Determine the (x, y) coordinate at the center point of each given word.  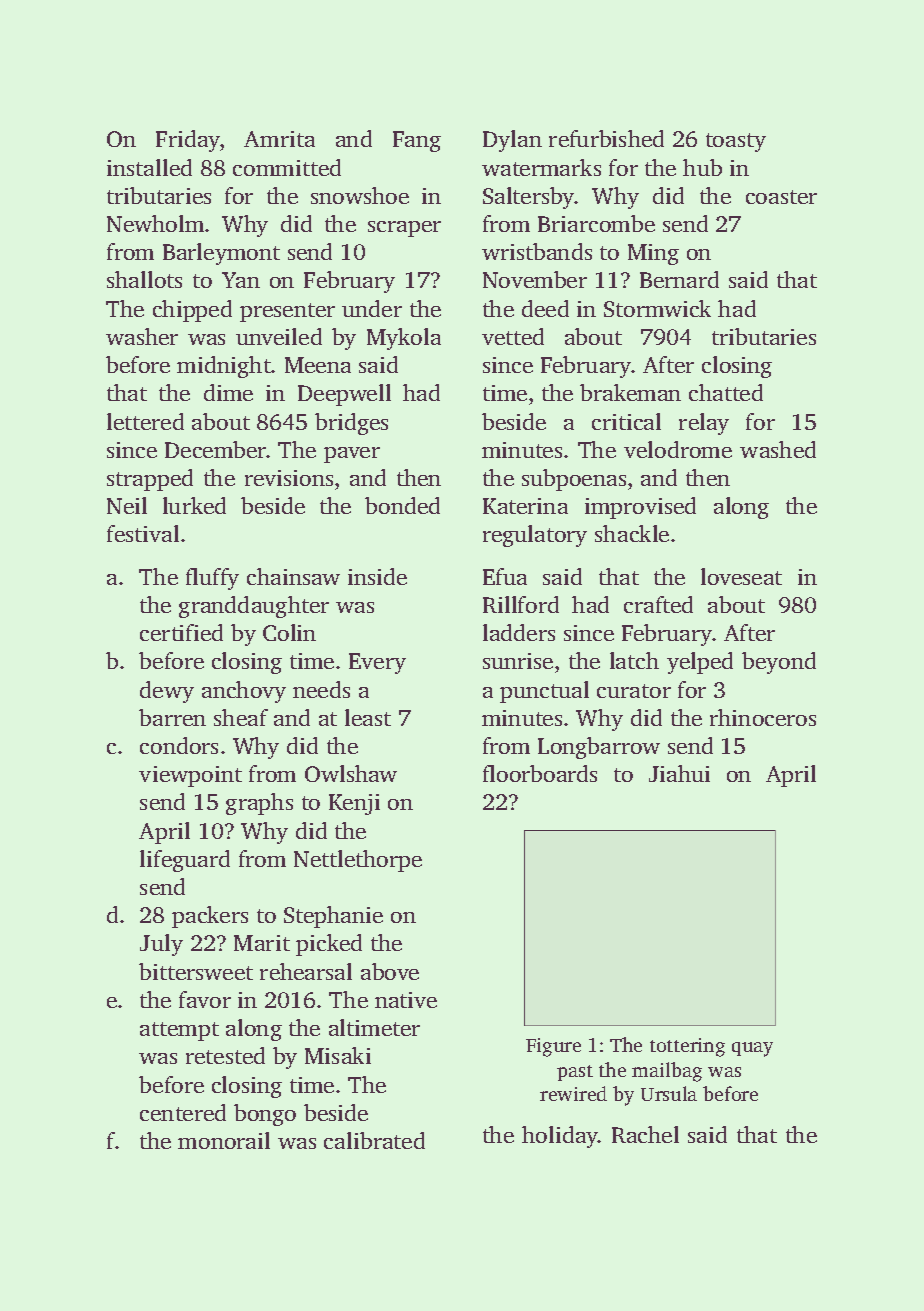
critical (626, 421)
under (372, 308)
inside (377, 576)
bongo (265, 1115)
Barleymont (221, 254)
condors (179, 745)
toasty (736, 142)
